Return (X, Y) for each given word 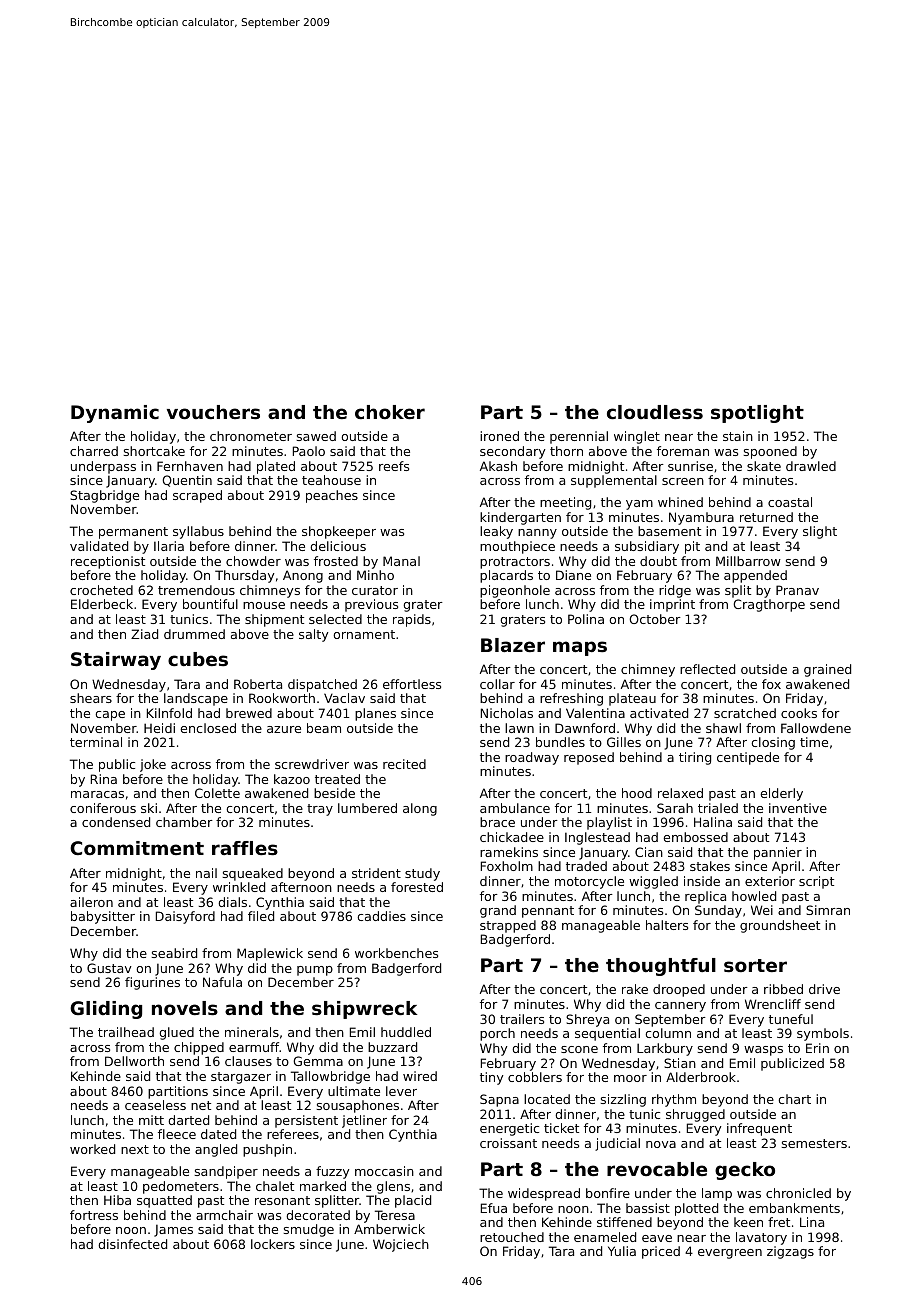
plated (276, 467)
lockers (273, 1244)
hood (637, 793)
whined (680, 502)
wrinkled (239, 887)
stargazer (241, 1078)
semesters (814, 1143)
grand (498, 911)
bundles (560, 742)
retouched (512, 1237)
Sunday (718, 911)
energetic (509, 1129)
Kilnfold (169, 713)
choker (390, 412)
